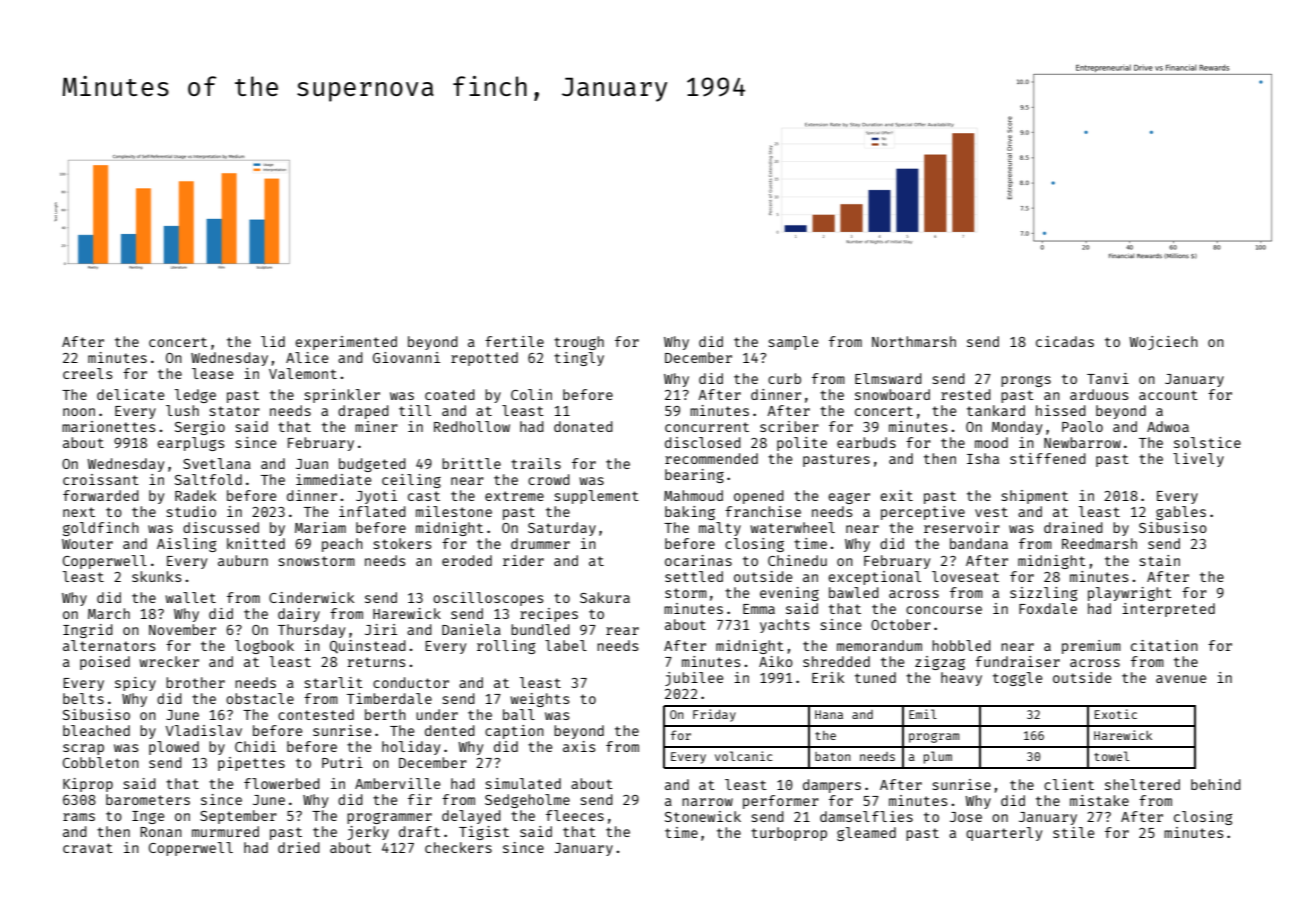 This document has width=1308, height=924. What do you see at coordinates (962, 527) in the document?
I see `reservoir` at bounding box center [962, 527].
